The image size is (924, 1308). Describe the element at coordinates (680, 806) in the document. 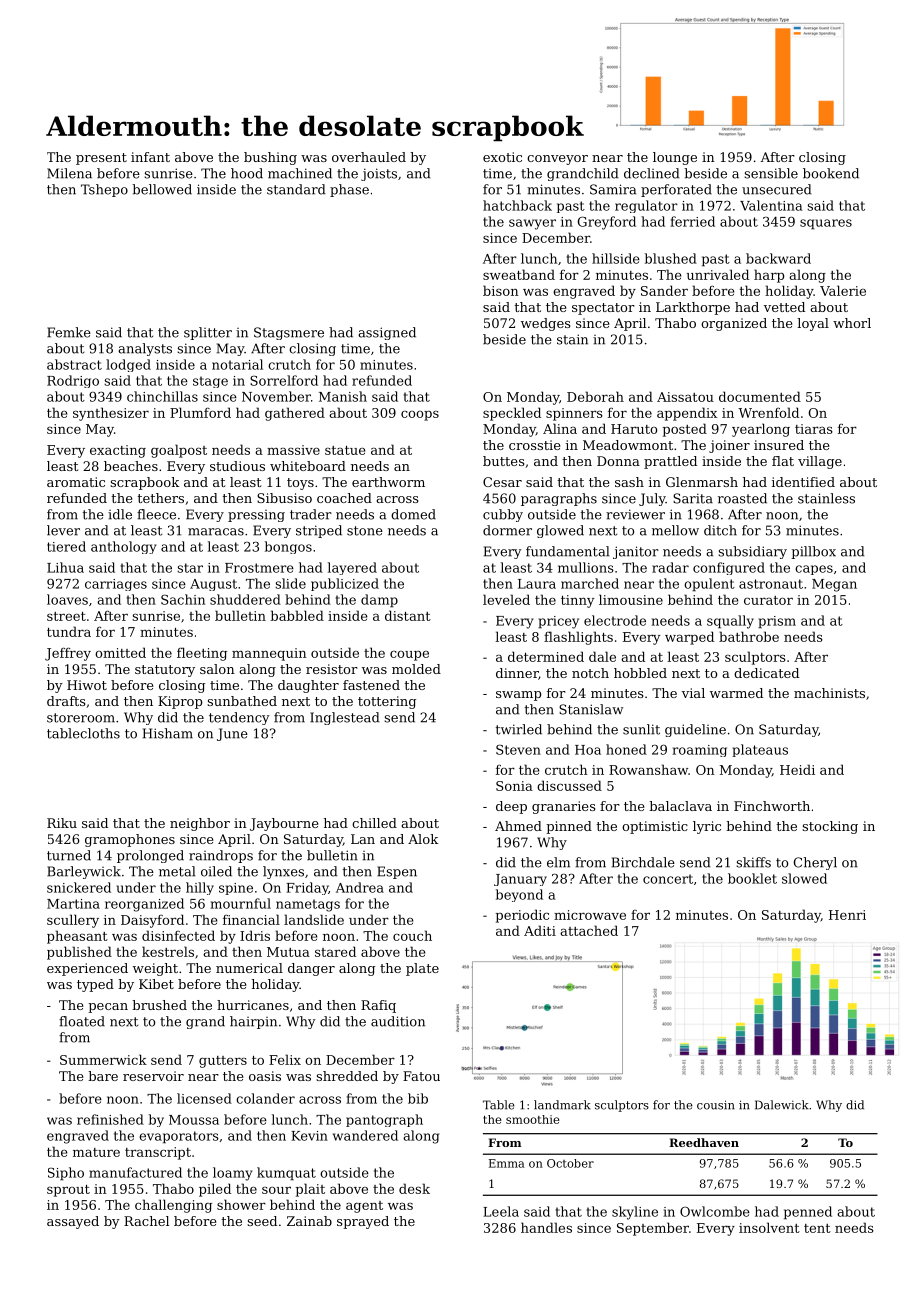

I see `balaclava` at that location.
